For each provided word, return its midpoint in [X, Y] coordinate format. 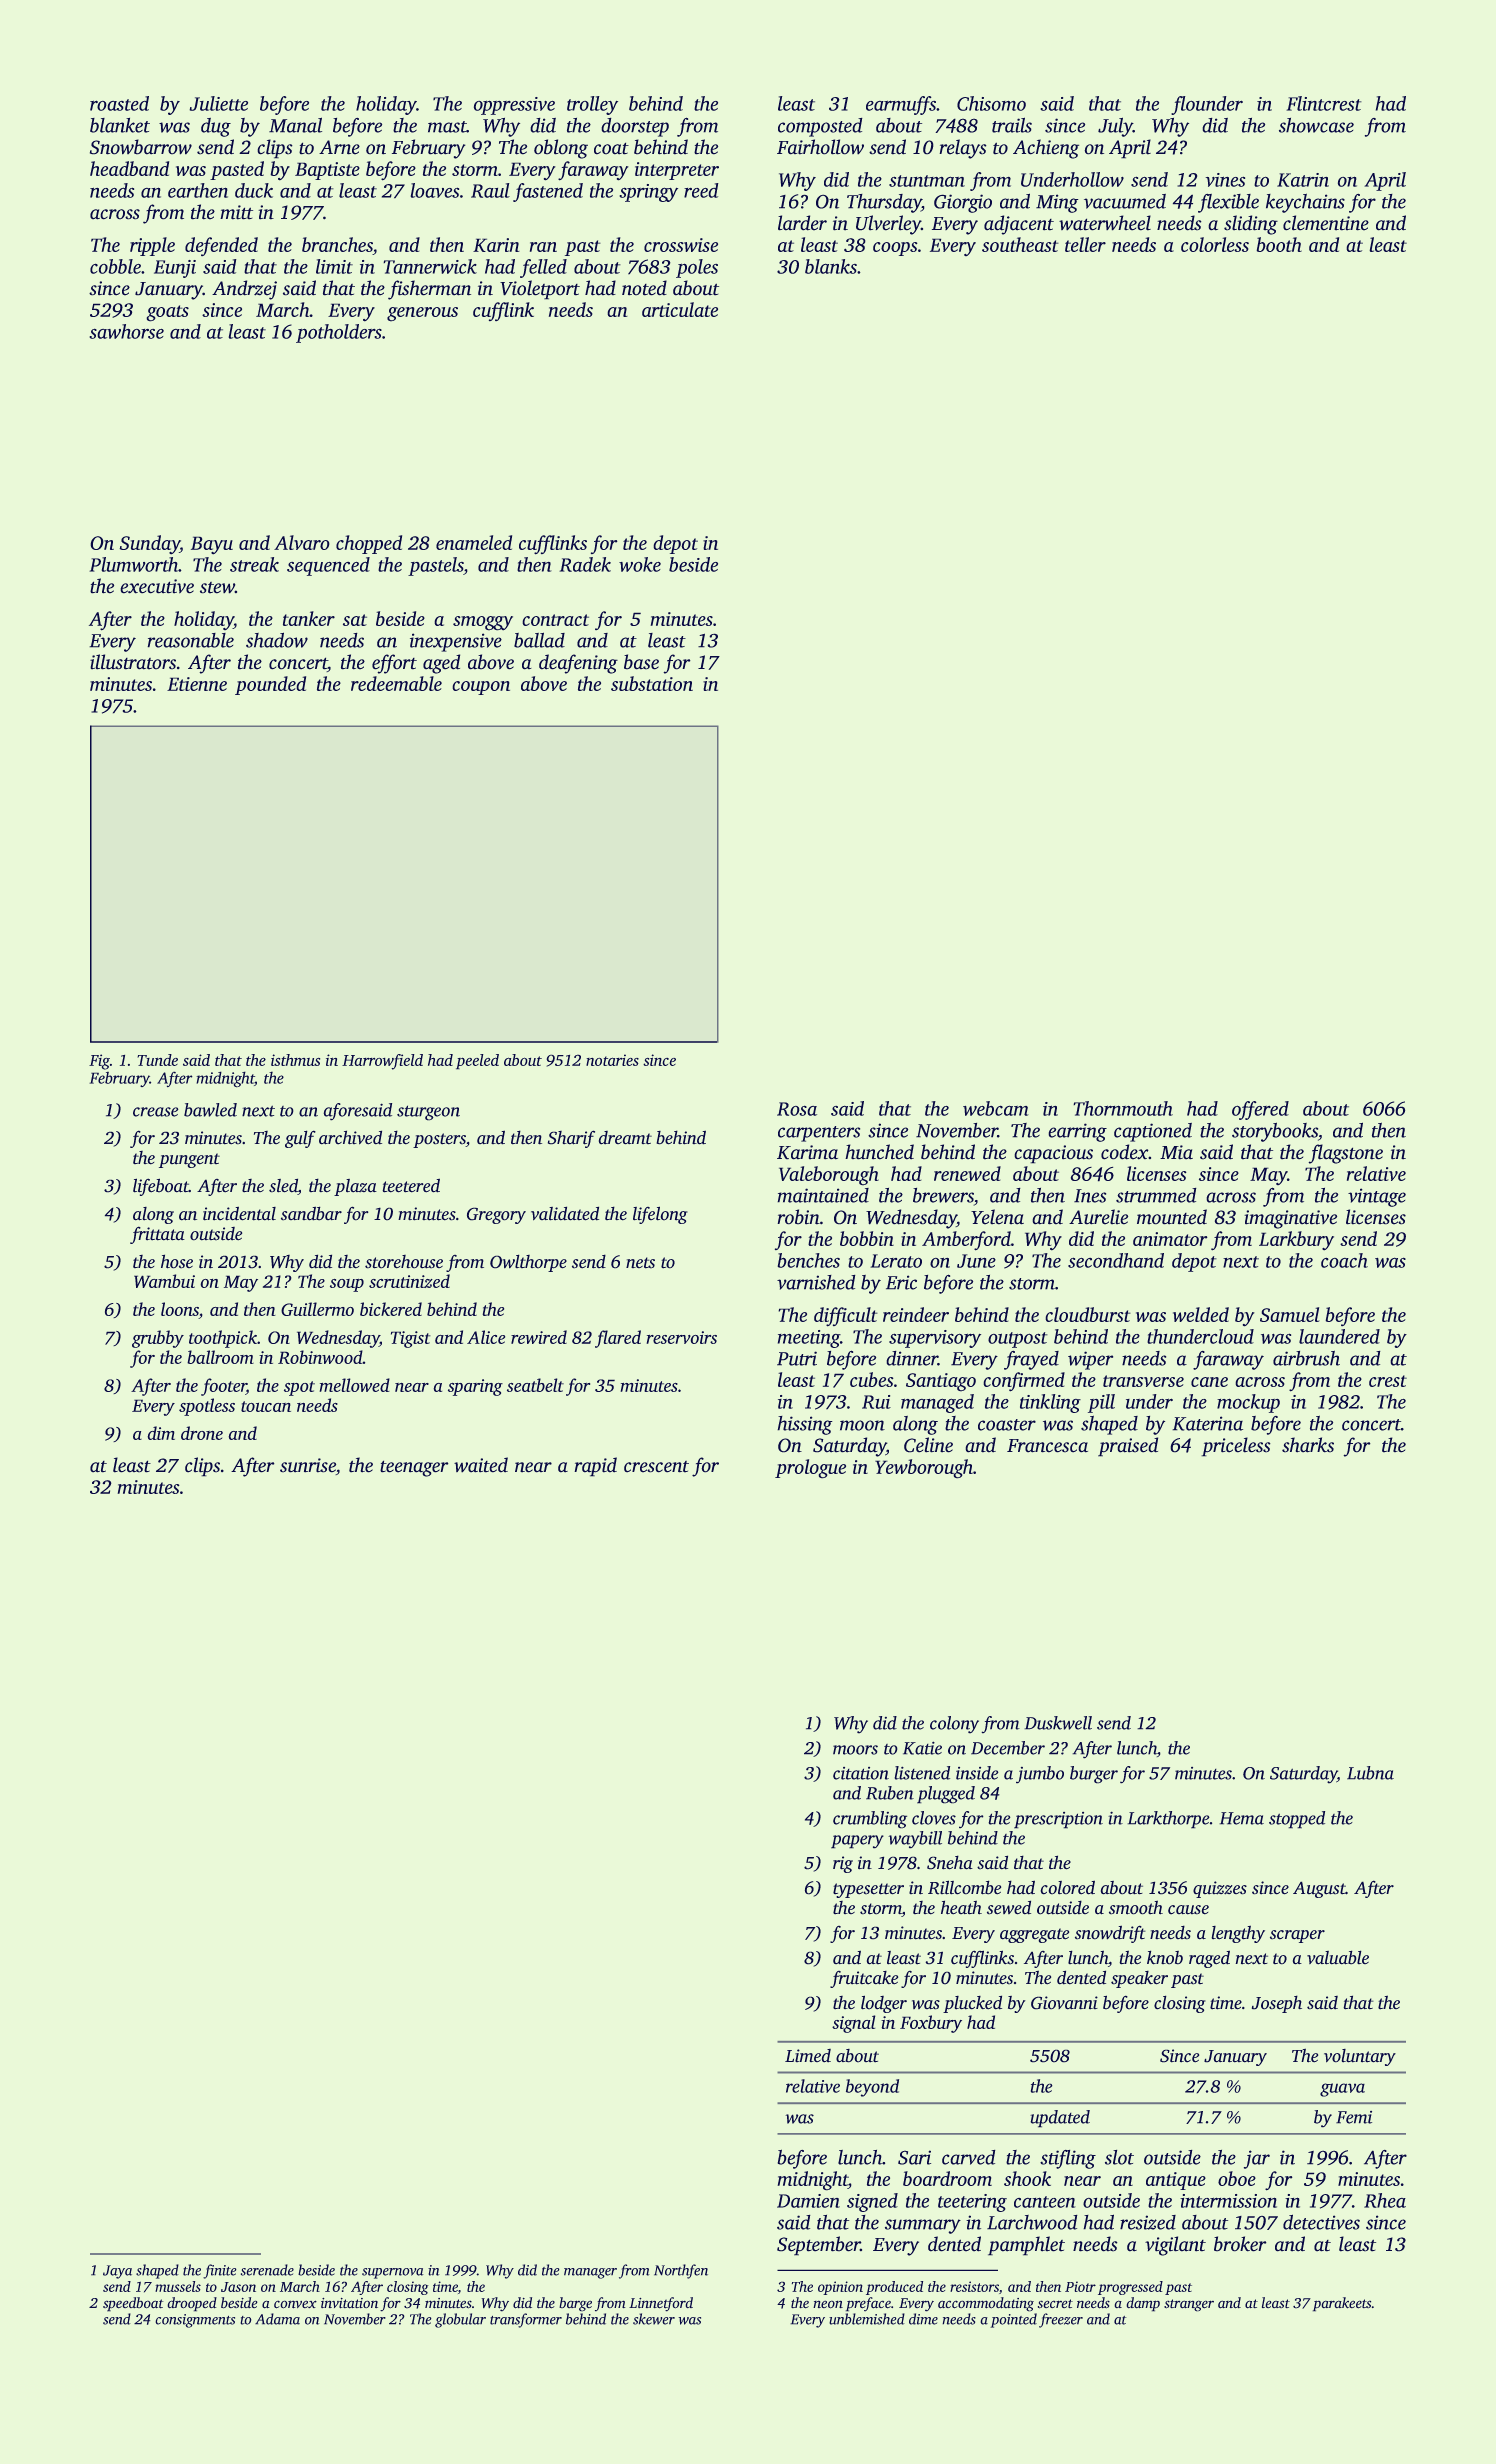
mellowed [355, 1385]
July [1115, 127]
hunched [879, 1151]
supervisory [935, 1339]
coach [1344, 1260]
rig [843, 1864]
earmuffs [901, 105]
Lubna [1370, 1773]
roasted [119, 103]
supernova [392, 2273]
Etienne [197, 684]
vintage [1377, 1197]
